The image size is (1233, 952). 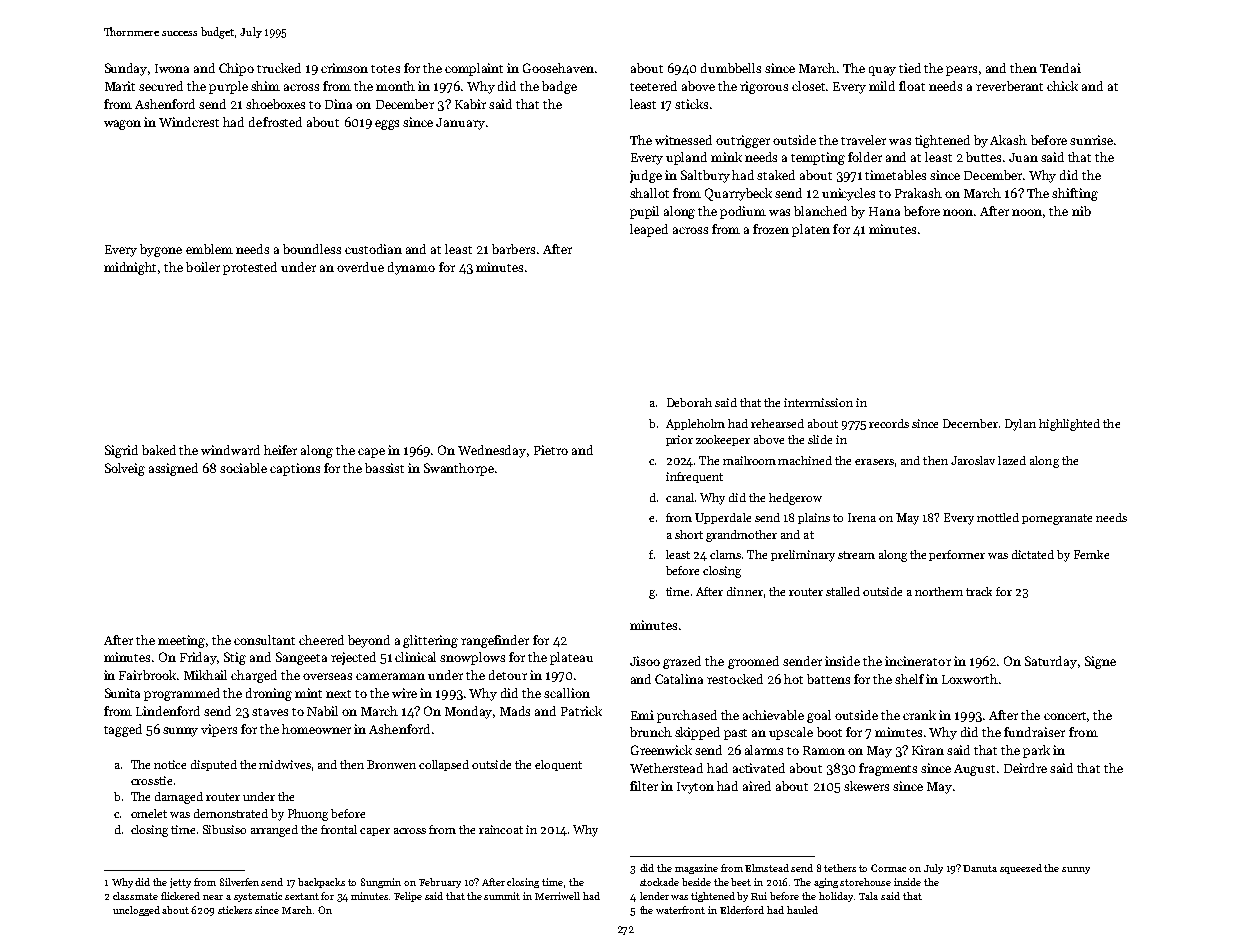 I want to click on concert, so click(x=1065, y=716).
